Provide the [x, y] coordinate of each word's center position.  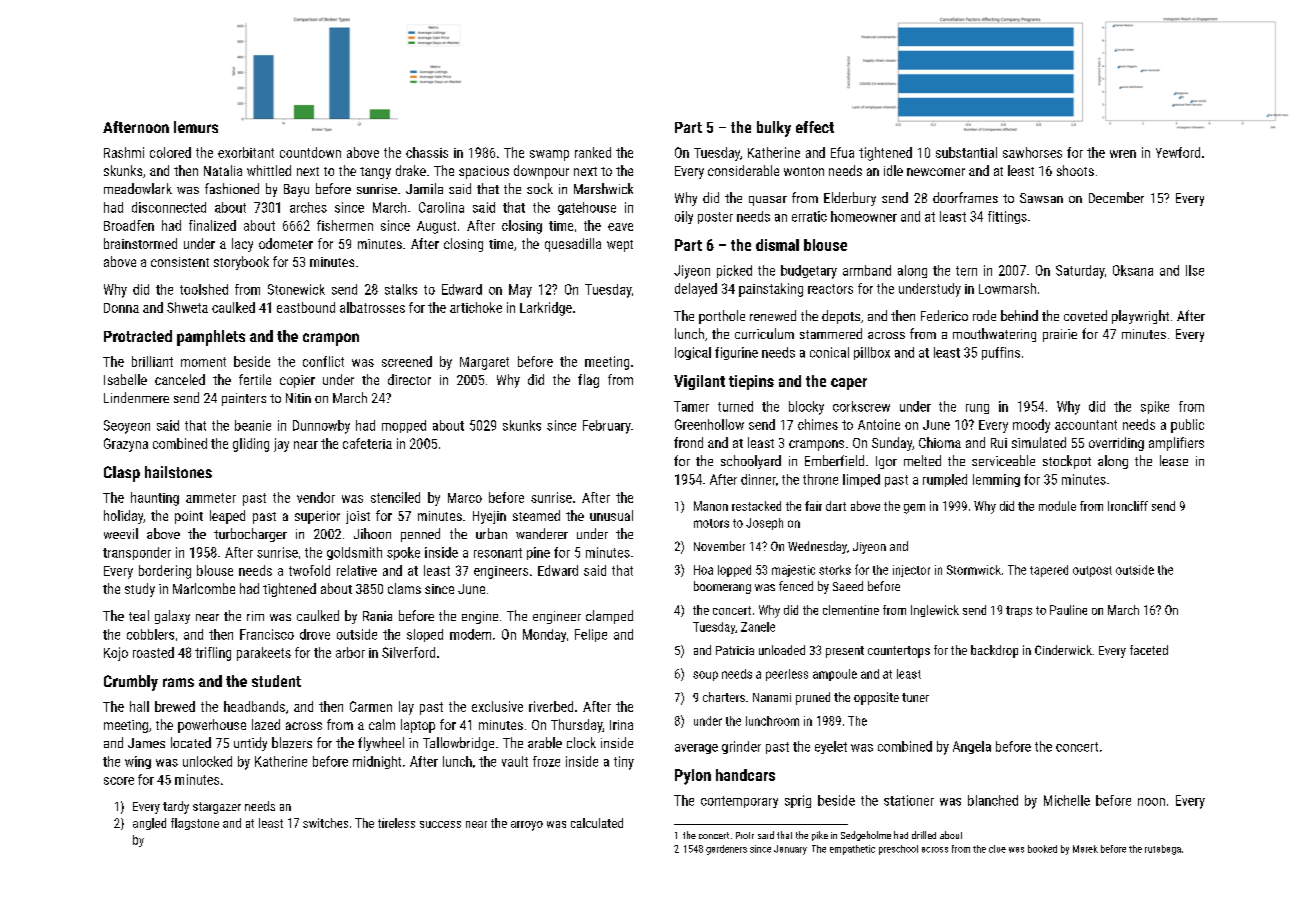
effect [815, 127]
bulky [774, 129]
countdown [310, 152]
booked [1042, 849]
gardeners [726, 850]
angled [149, 824]
